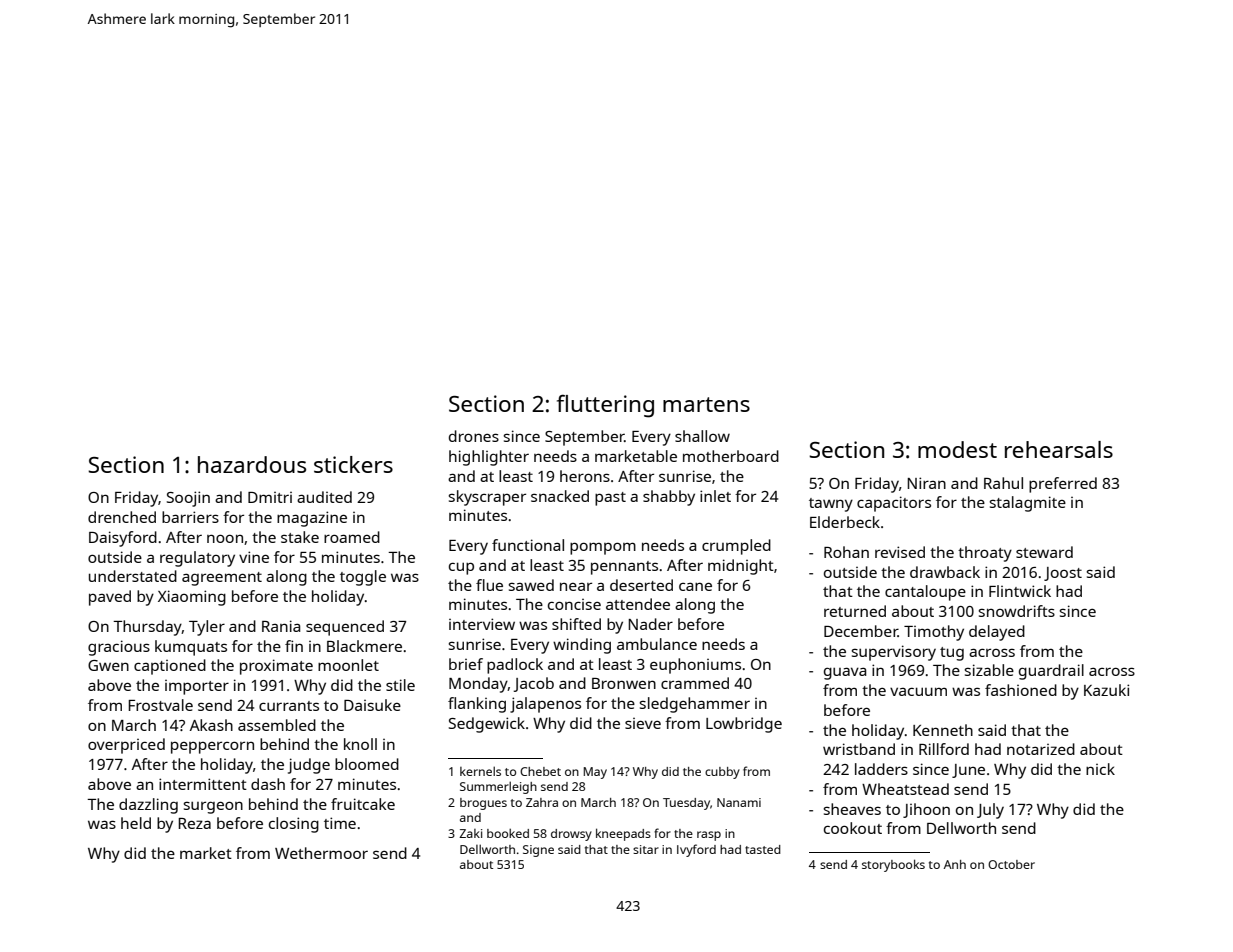  I want to click on stickers, so click(353, 464).
